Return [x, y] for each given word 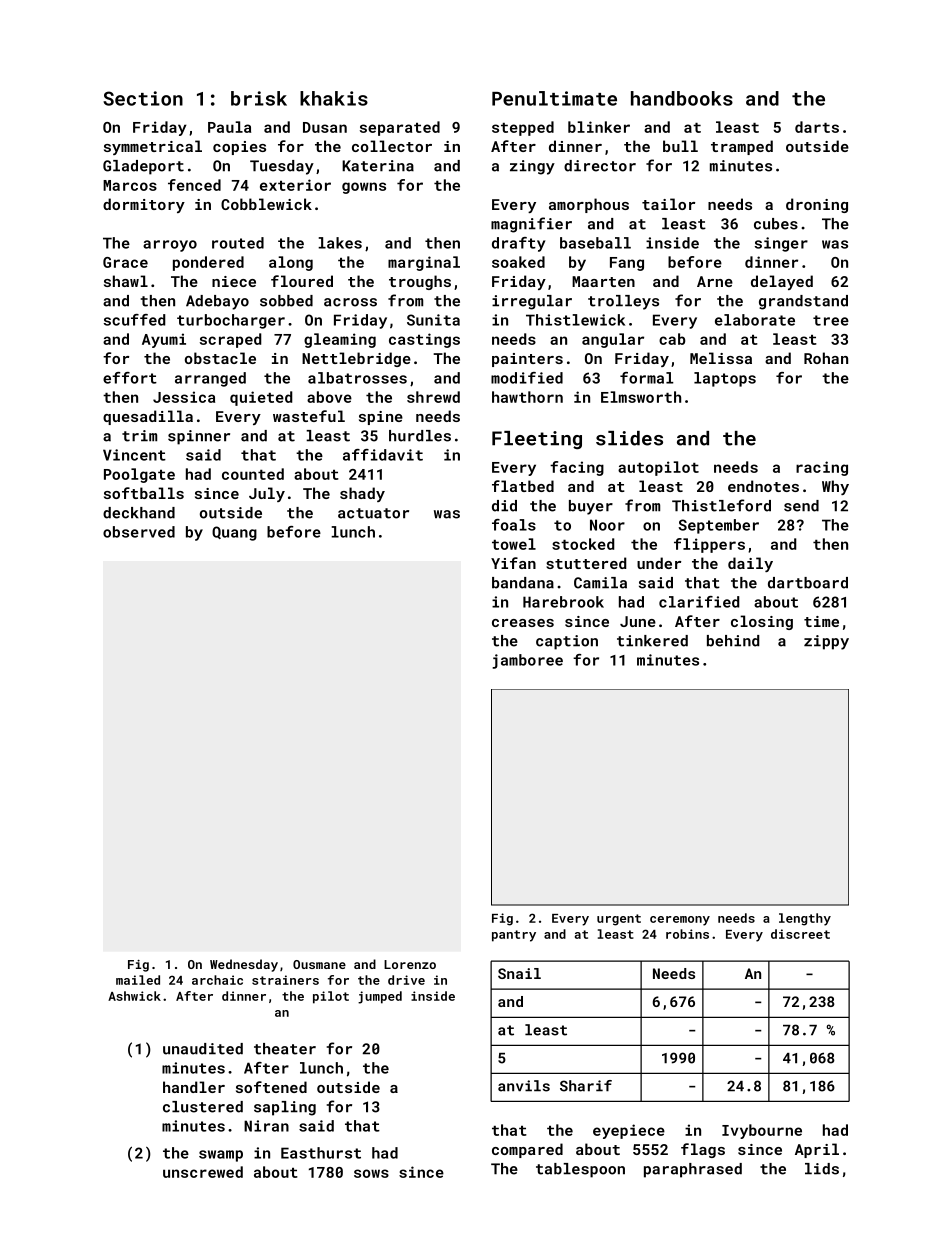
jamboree [527, 661]
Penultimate [554, 98]
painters [527, 360]
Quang [234, 533]
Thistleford [721, 505]
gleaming [340, 340]
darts [817, 127]
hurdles [420, 436]
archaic [217, 980]
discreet [800, 934]
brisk [259, 98]
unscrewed [203, 1172]
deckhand [139, 513]
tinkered [652, 641]
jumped [380, 997]
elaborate [755, 320]
